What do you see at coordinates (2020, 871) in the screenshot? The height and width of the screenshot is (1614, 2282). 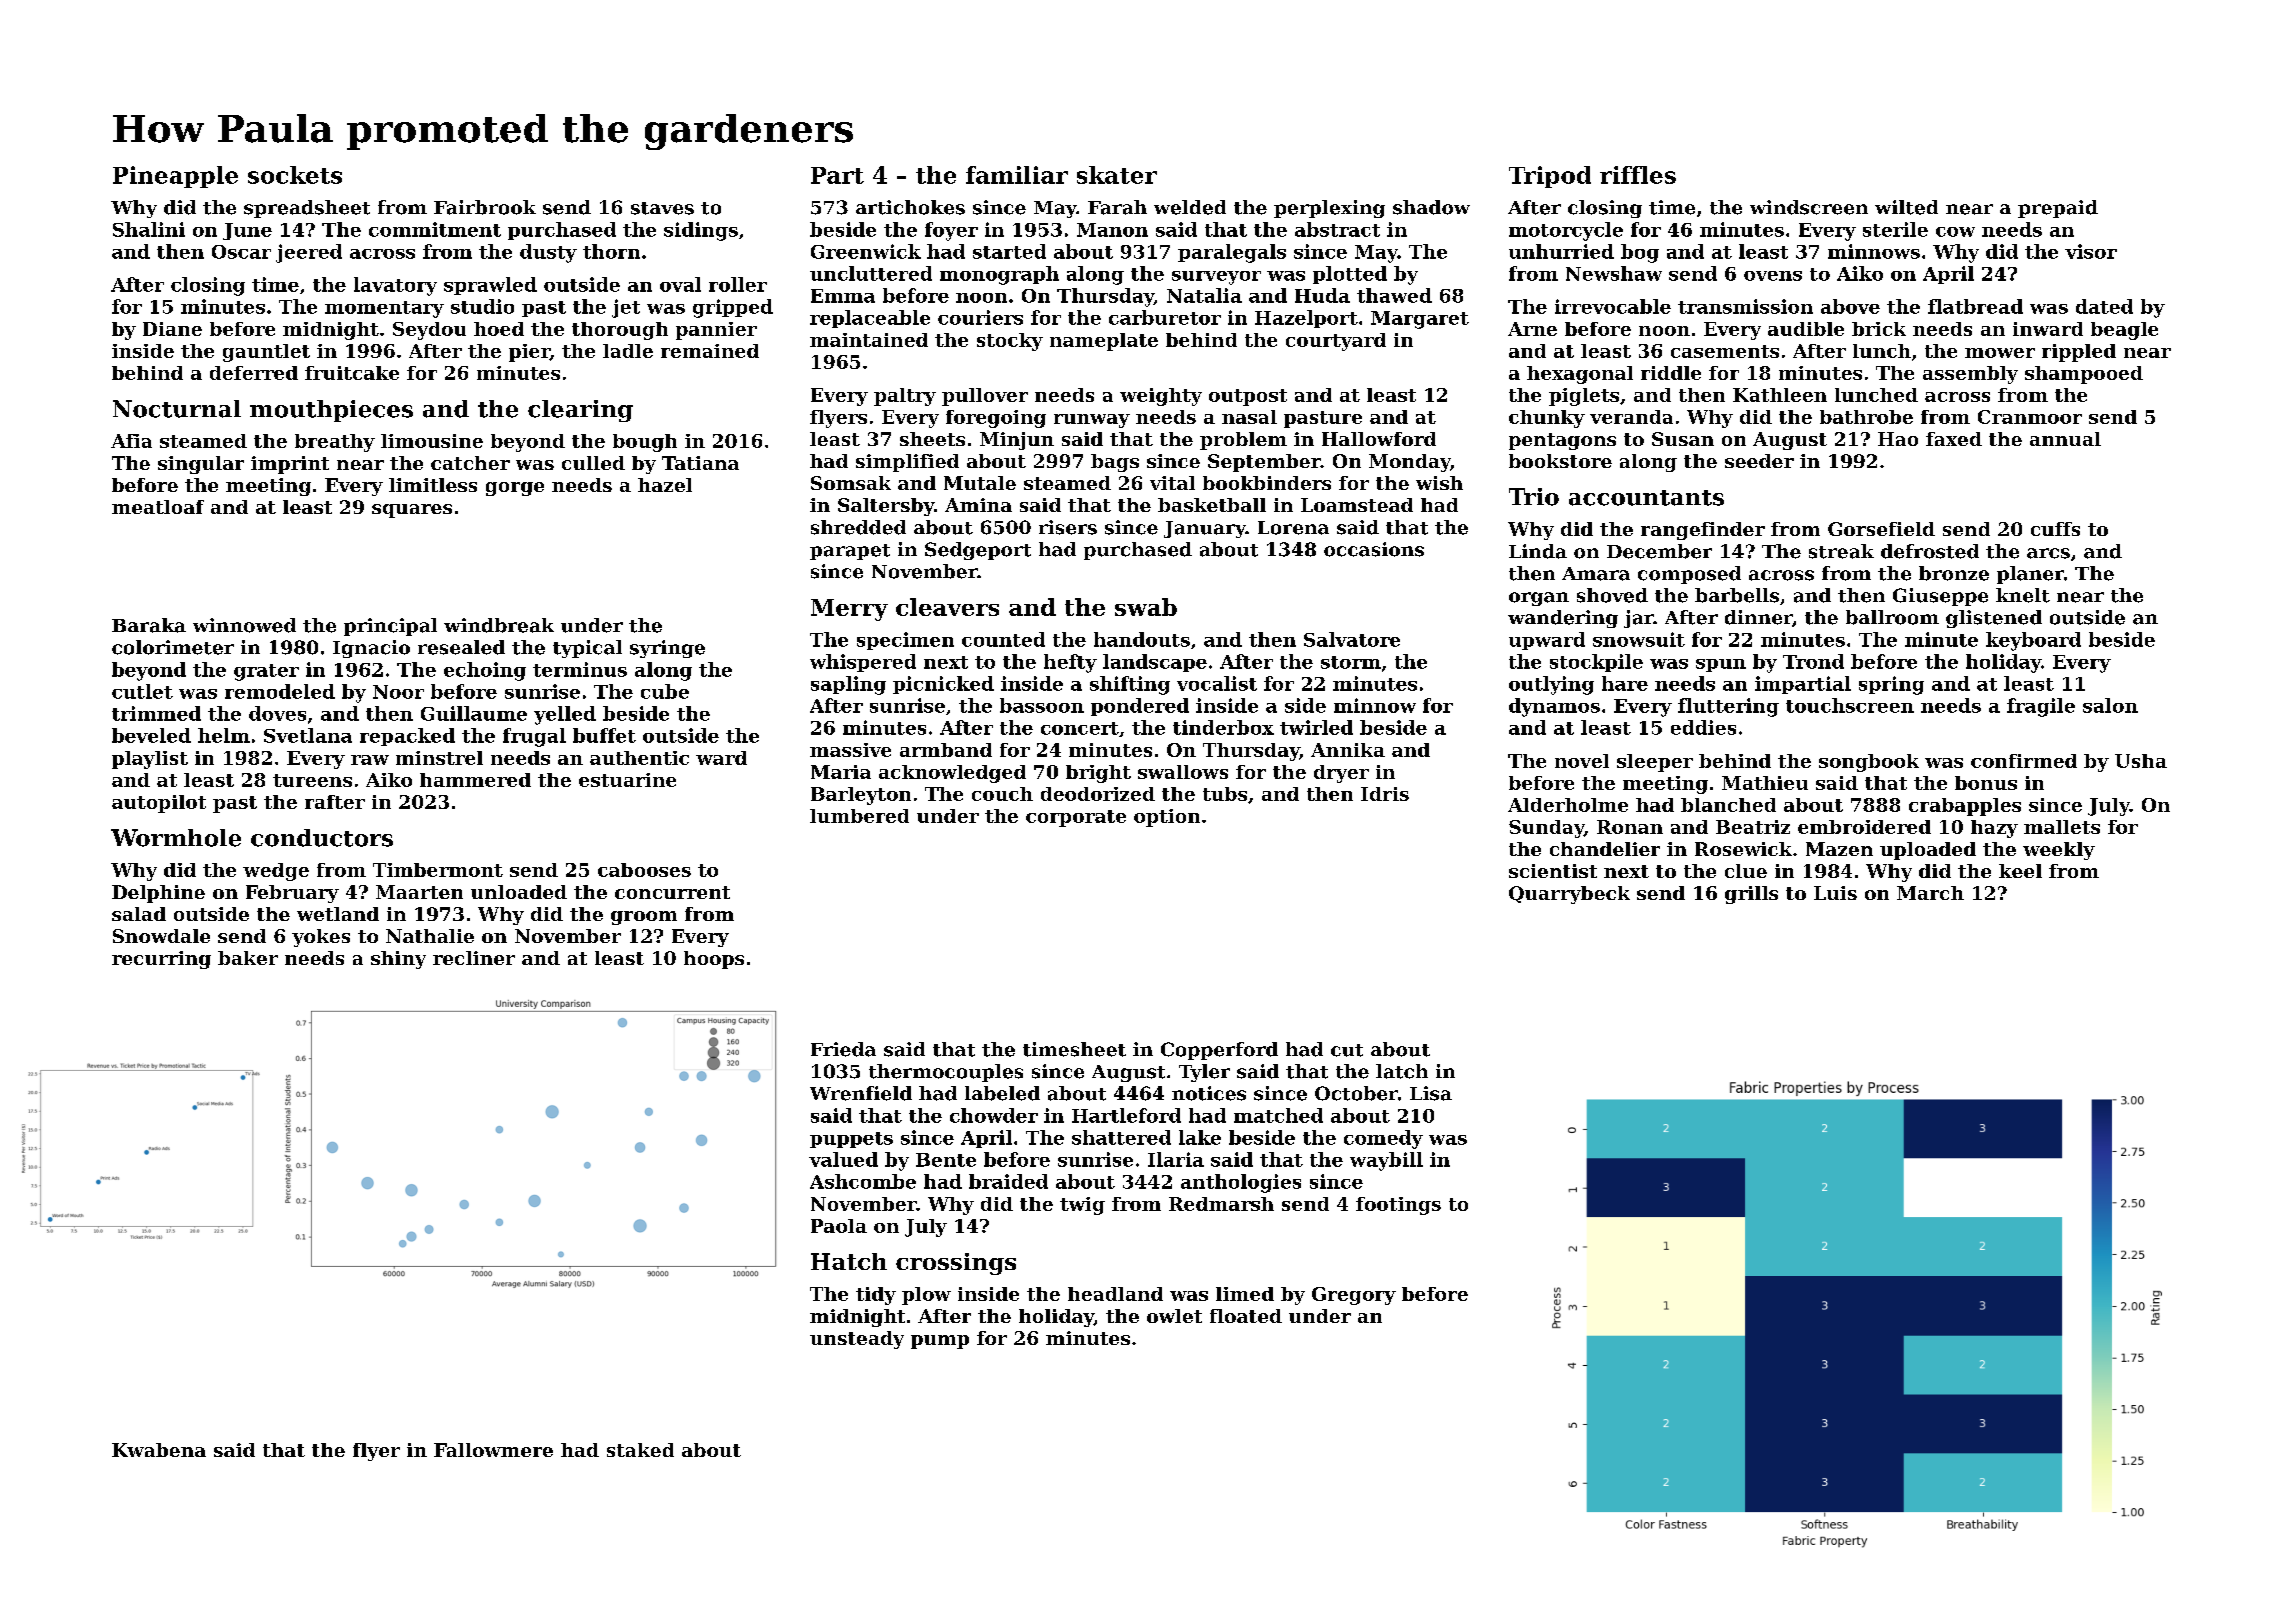 I see `keel` at bounding box center [2020, 871].
